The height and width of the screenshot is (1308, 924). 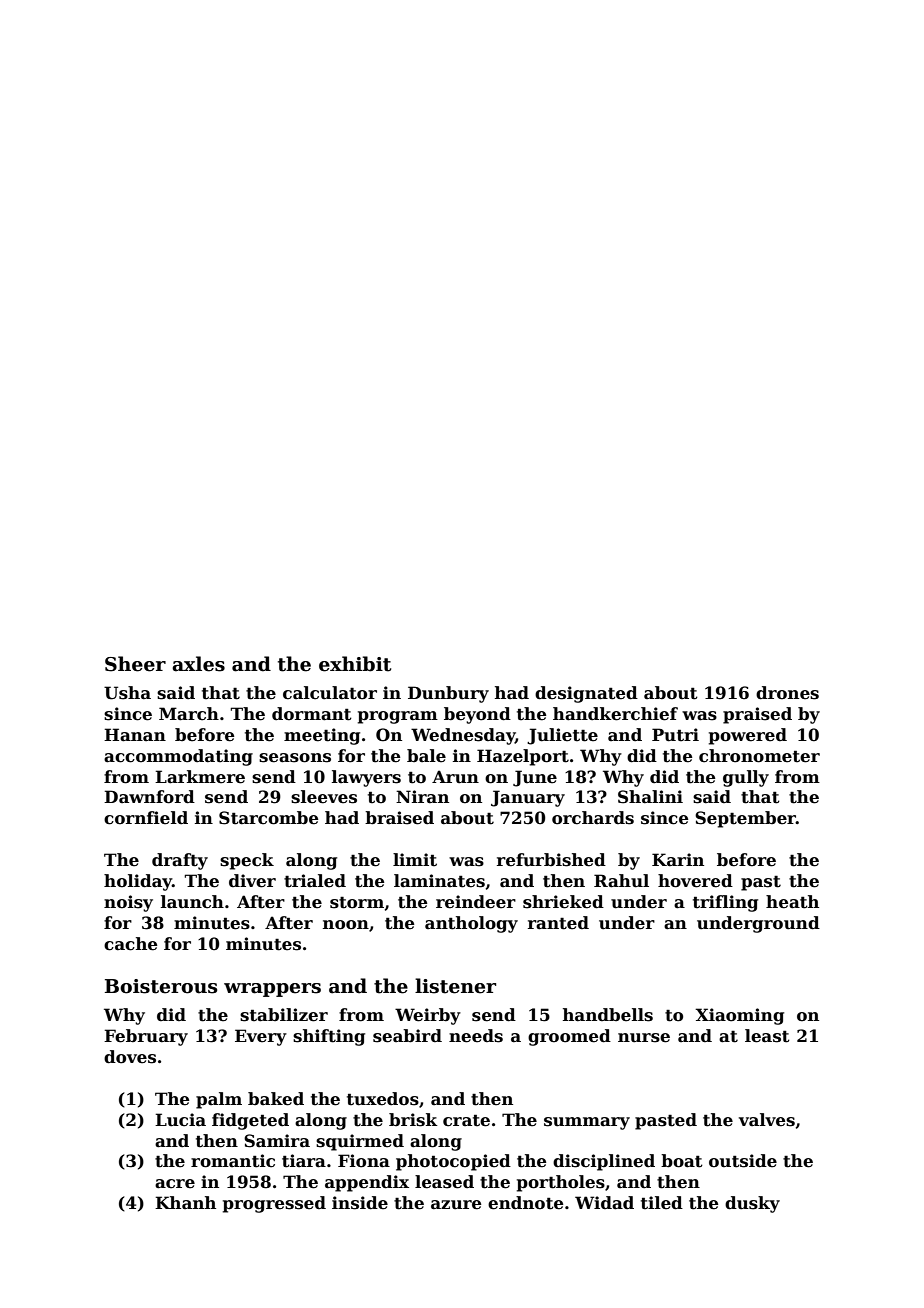 What do you see at coordinates (161, 986) in the screenshot?
I see `Boisterous` at bounding box center [161, 986].
